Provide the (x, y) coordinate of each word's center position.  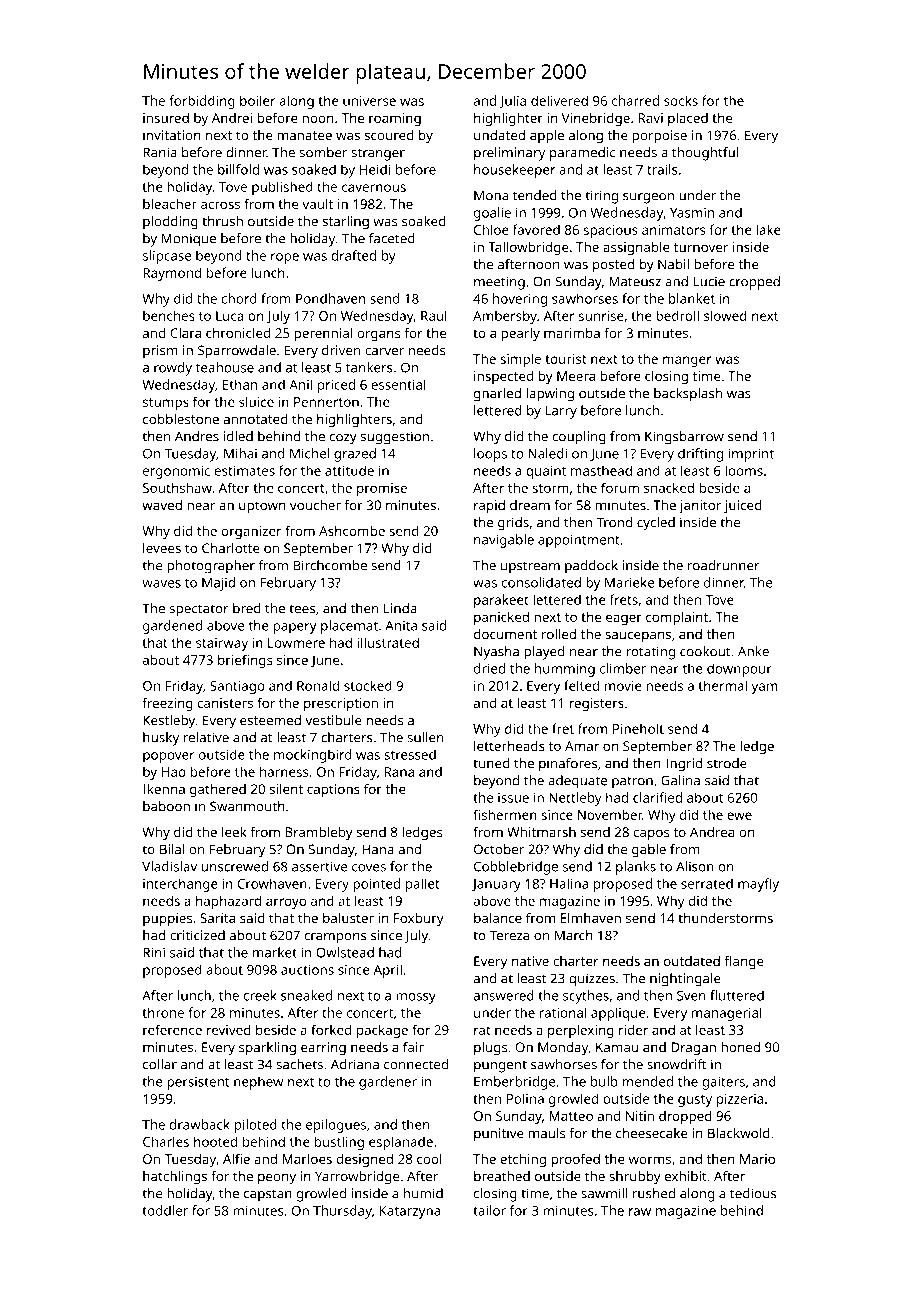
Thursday (342, 1212)
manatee (305, 135)
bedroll (677, 315)
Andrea (712, 832)
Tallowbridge (528, 248)
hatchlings (175, 1178)
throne (163, 1012)
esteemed (270, 720)
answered (503, 995)
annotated (256, 419)
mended (647, 1081)
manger (687, 361)
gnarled (497, 395)
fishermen (505, 814)
